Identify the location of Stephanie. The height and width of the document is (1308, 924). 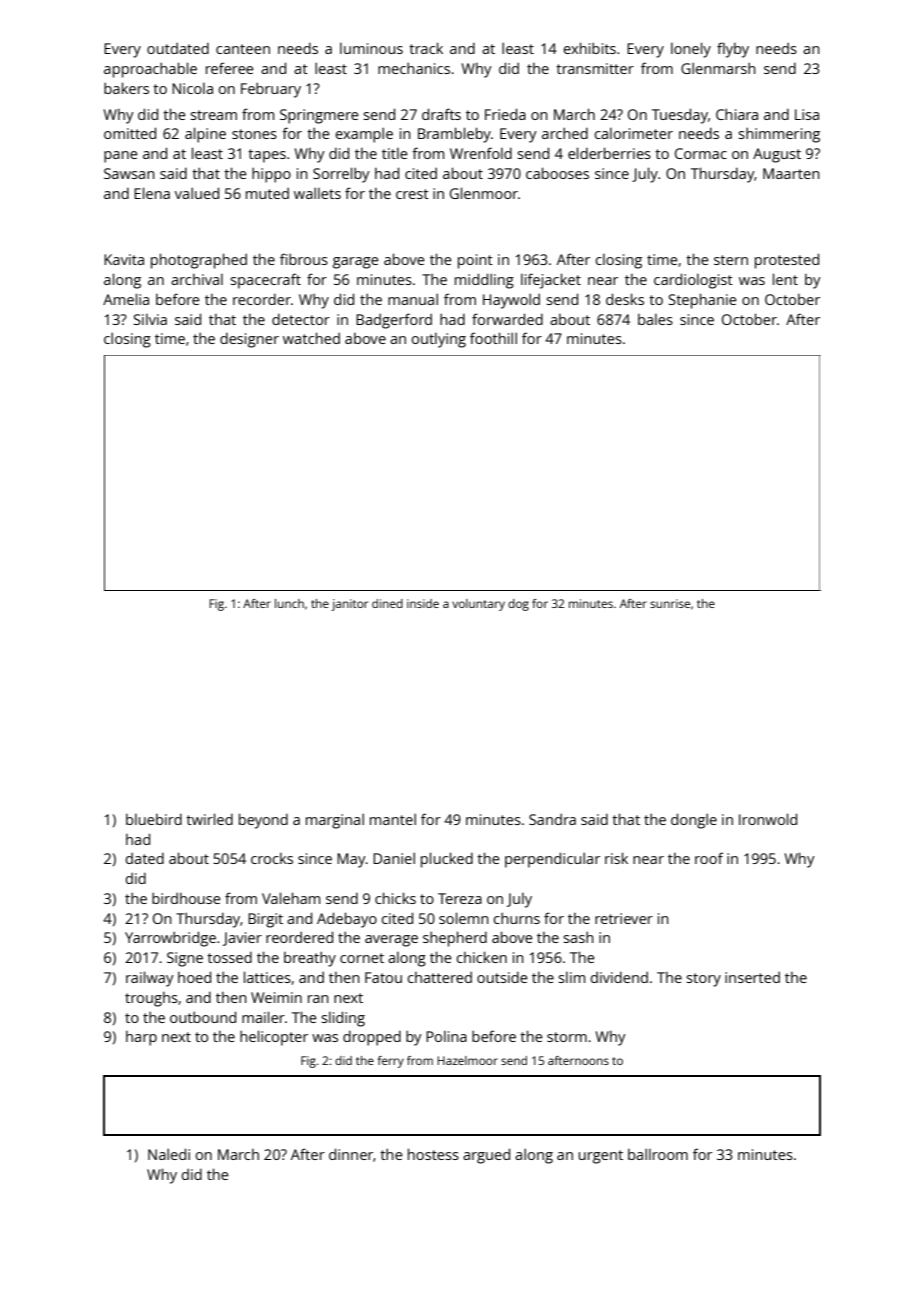
(703, 301).
